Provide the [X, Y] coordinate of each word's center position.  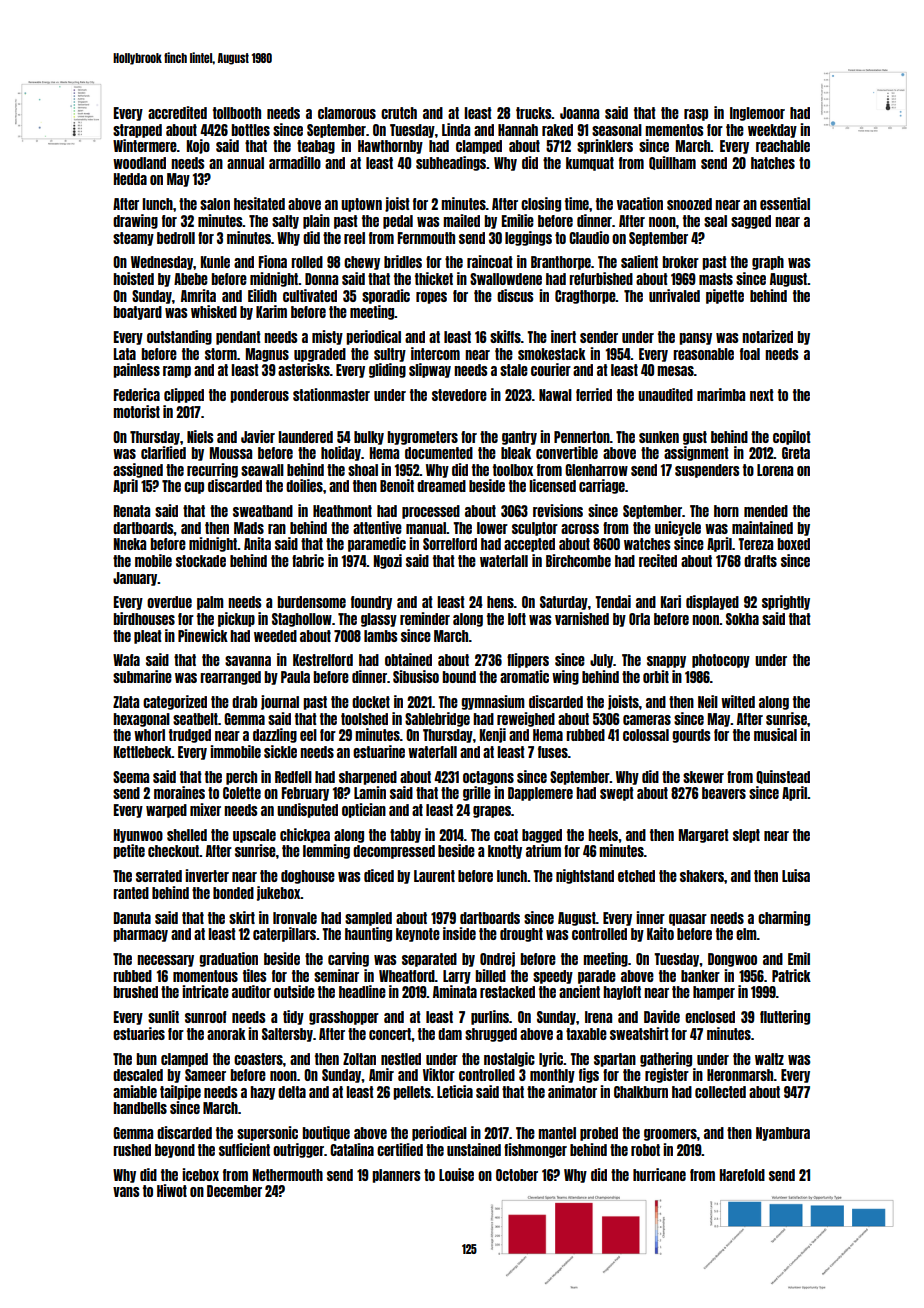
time [577, 203]
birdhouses [144, 618]
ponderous [259, 396]
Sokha [742, 619]
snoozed [689, 204]
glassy [379, 620]
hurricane [659, 1174]
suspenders [707, 471]
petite [129, 851]
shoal [363, 470]
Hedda [130, 179]
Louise [456, 1174]
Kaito [660, 933]
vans [126, 1192]
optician [364, 810]
